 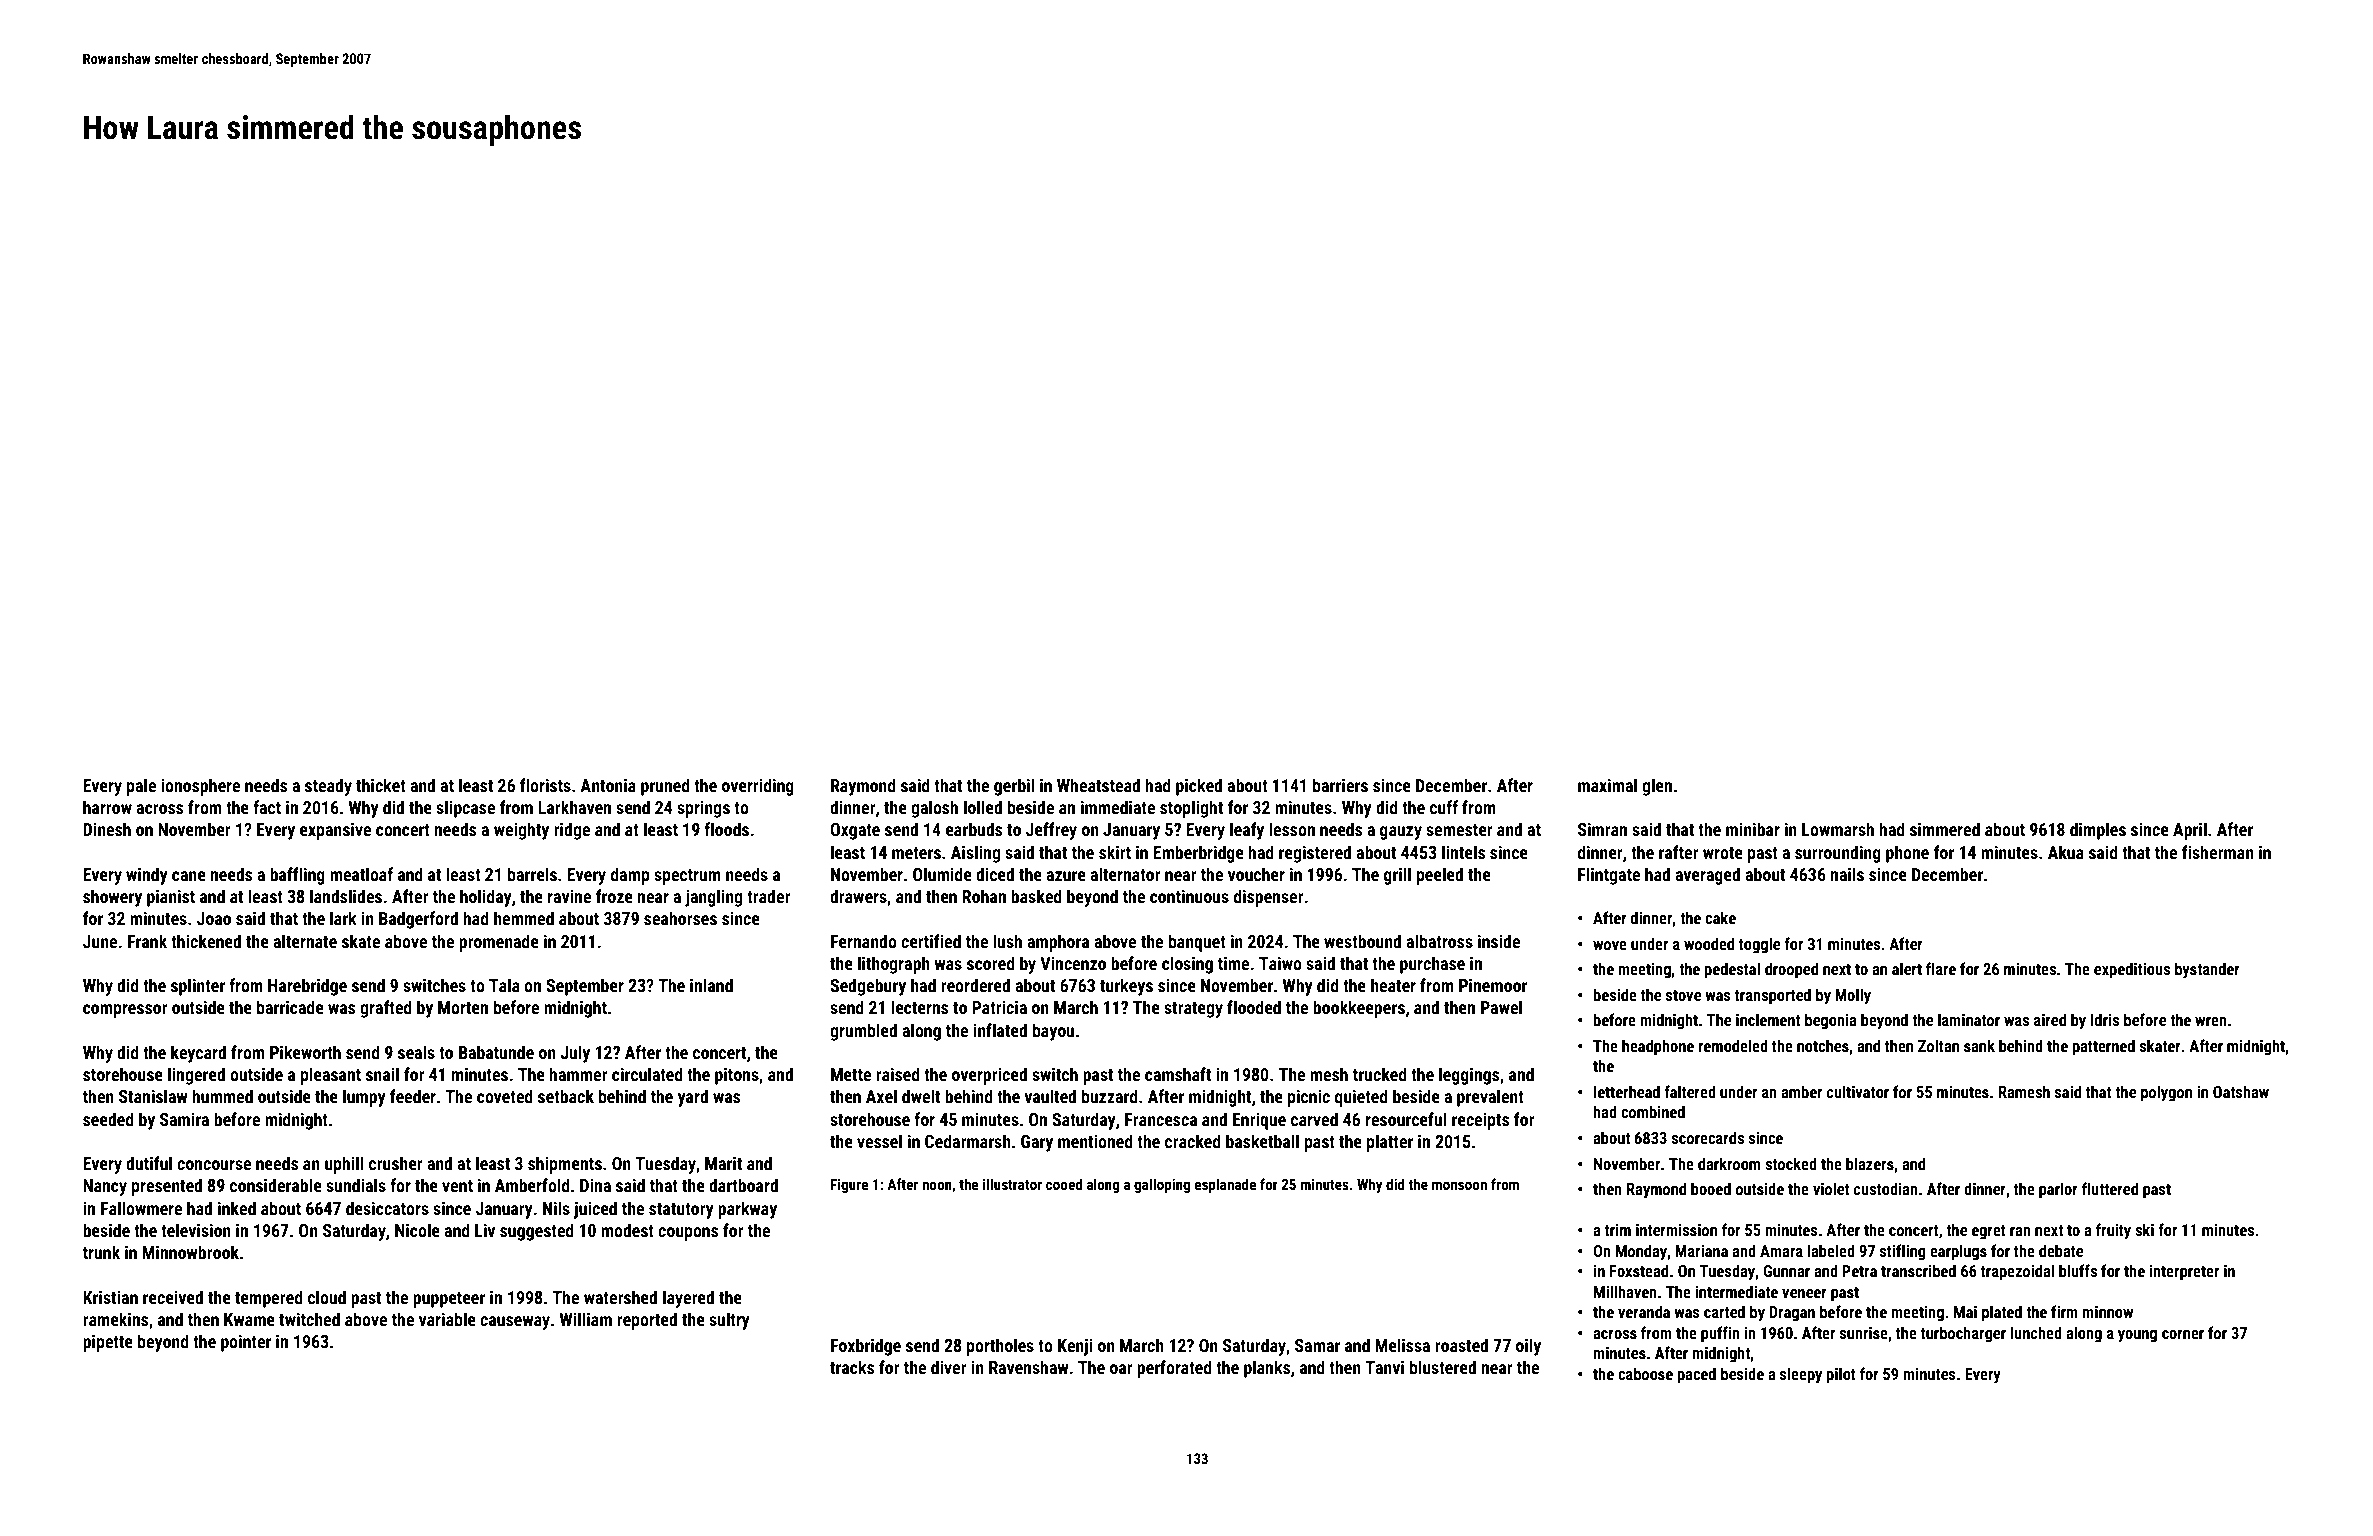 I want to click on cultivator, so click(x=1858, y=1091).
